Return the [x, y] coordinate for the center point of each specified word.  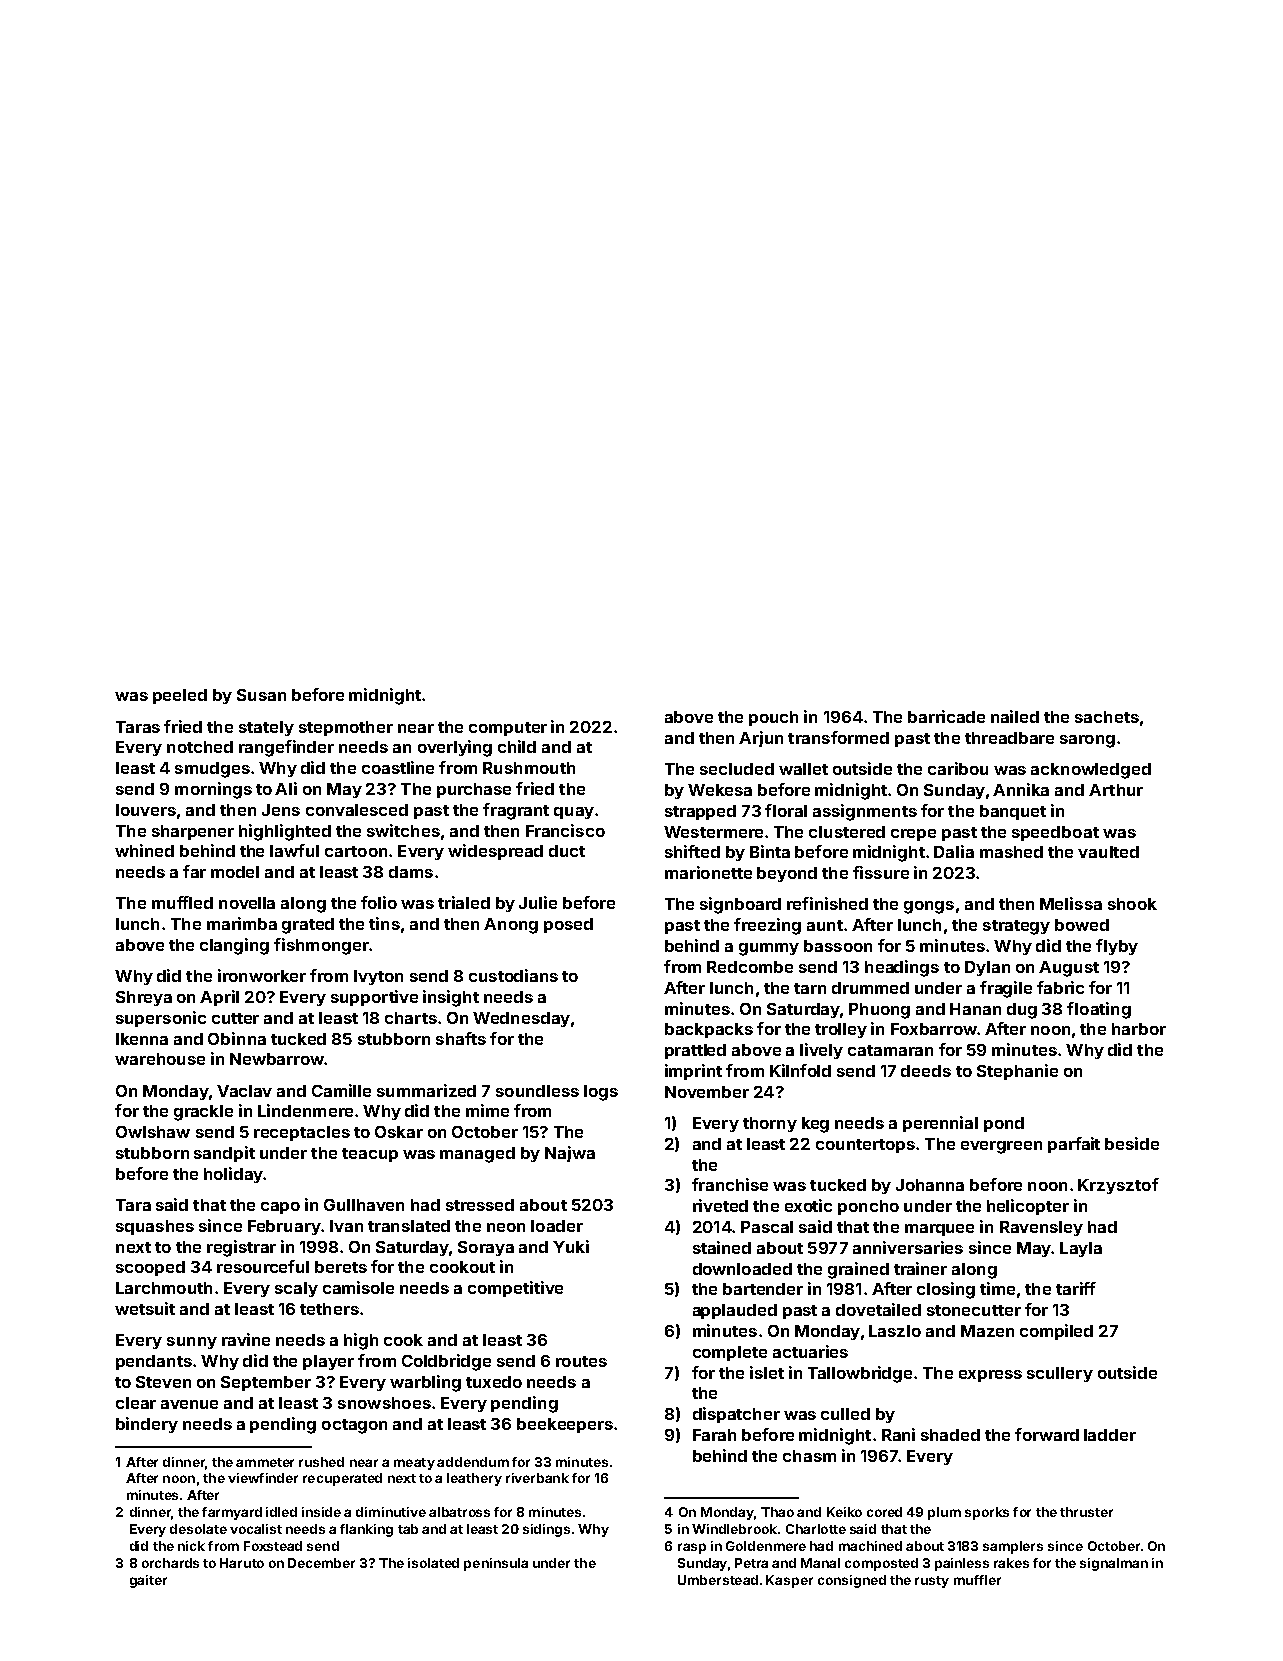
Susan [261, 695]
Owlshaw [153, 1132]
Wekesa [720, 790]
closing [946, 1290]
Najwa [570, 1154]
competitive [515, 1289]
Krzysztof [1118, 1186]
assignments [865, 812]
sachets [1107, 717]
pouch [773, 718]
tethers [329, 1309]
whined [144, 850]
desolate [198, 1529]
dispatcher [736, 1415]
